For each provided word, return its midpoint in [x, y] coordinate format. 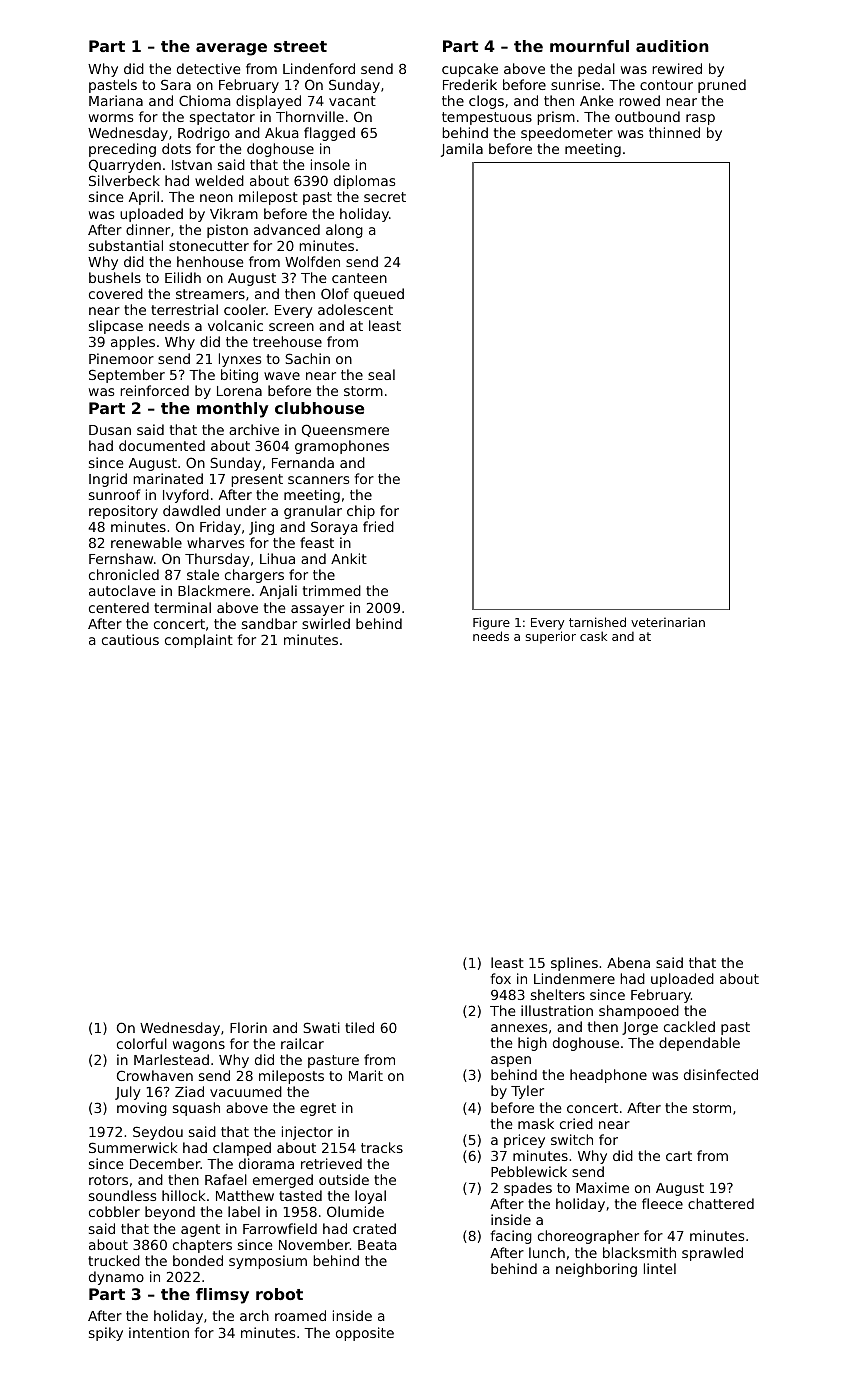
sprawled [712, 1254]
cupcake [470, 70]
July [128, 1093]
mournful [589, 46]
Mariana [116, 100]
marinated [168, 478]
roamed [300, 1315]
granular [313, 512]
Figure [491, 623]
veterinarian [668, 622]
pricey [524, 1141]
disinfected [721, 1074]
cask [593, 636]
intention [159, 1332]
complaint [199, 641]
